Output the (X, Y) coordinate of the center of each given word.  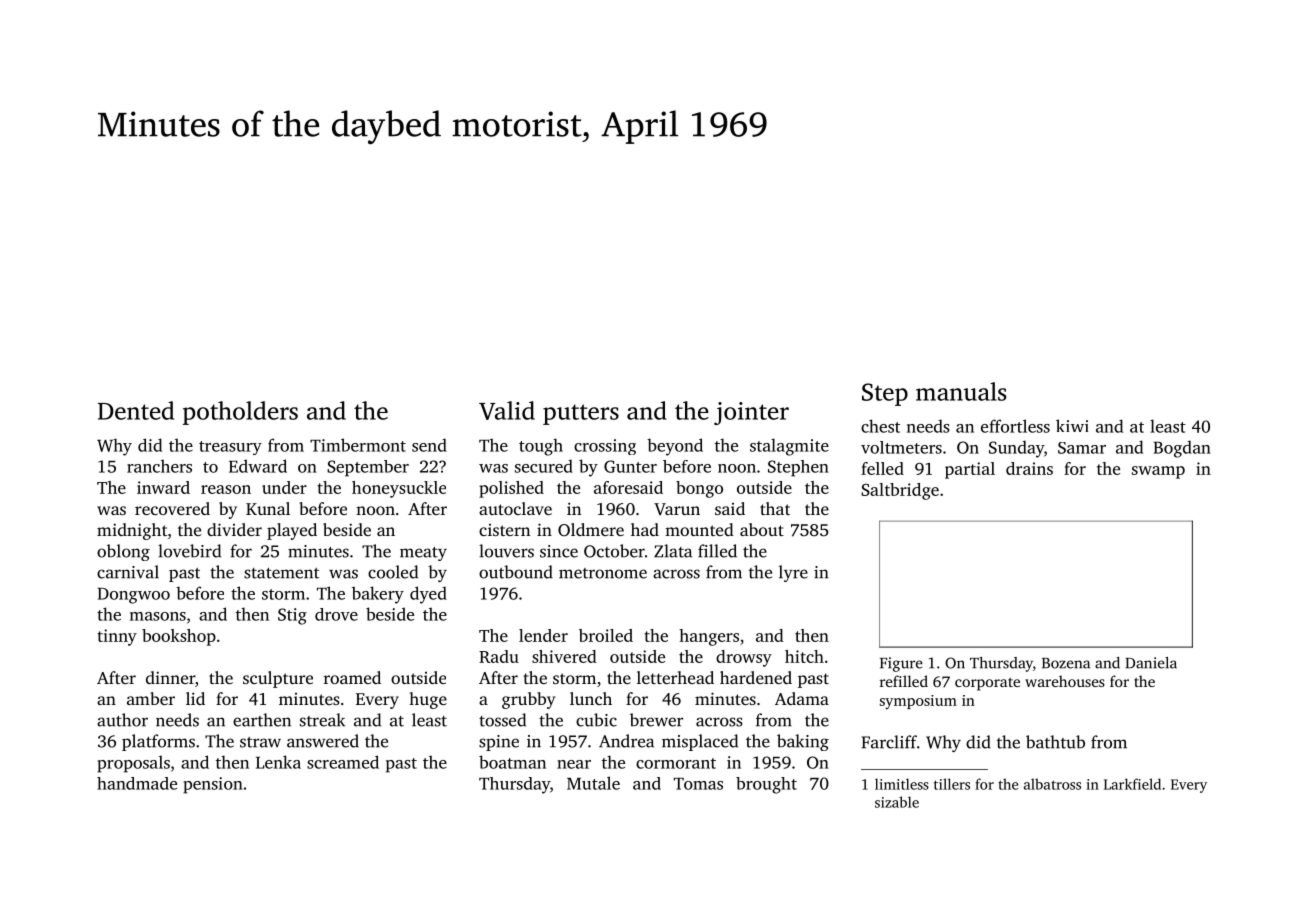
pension (213, 785)
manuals (961, 391)
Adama (802, 698)
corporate (987, 684)
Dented (136, 410)
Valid (507, 410)
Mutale (593, 783)
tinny (117, 637)
